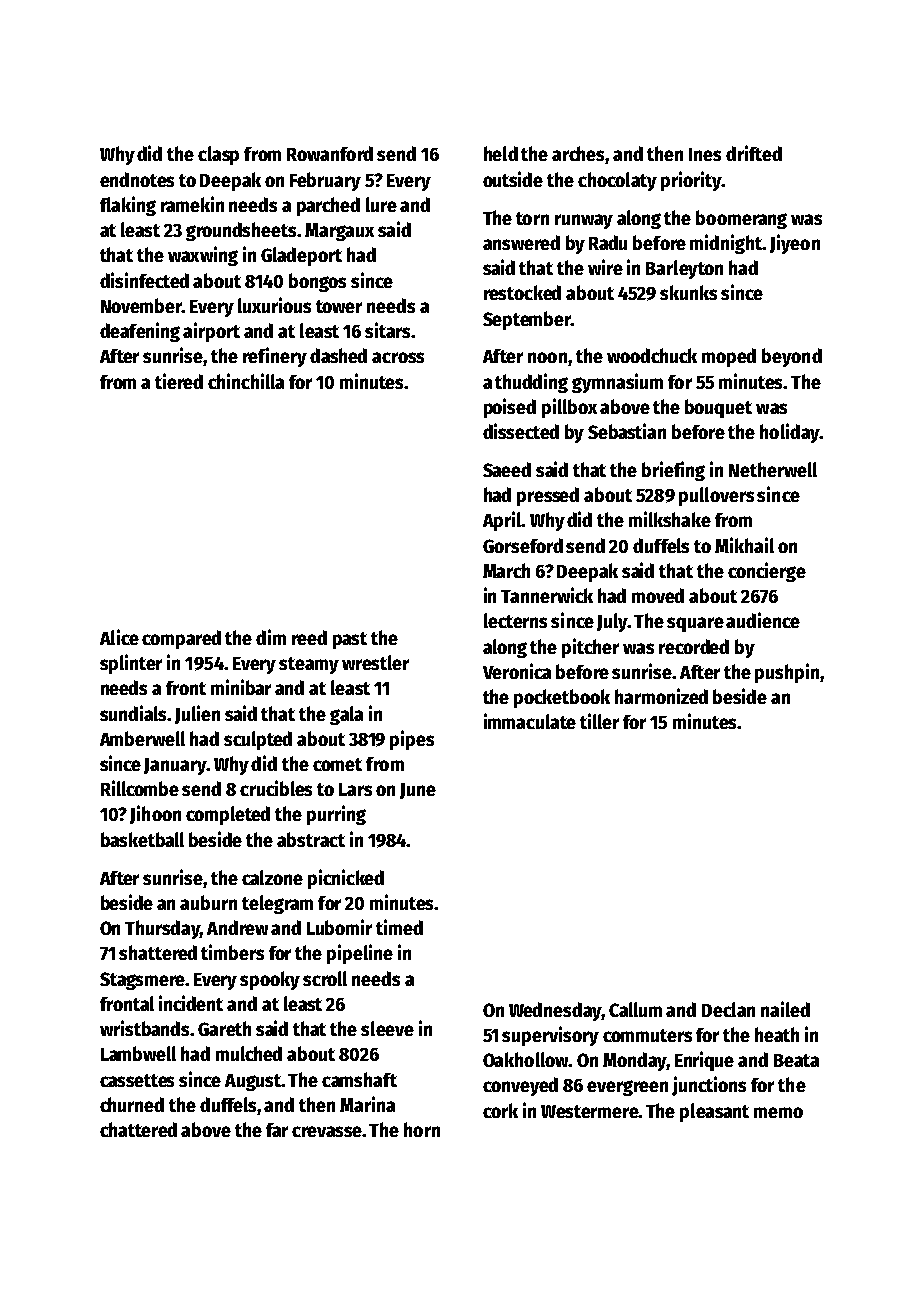 The image size is (924, 1311). Describe the element at coordinates (627, 1088) in the document. I see `evergreen` at that location.
